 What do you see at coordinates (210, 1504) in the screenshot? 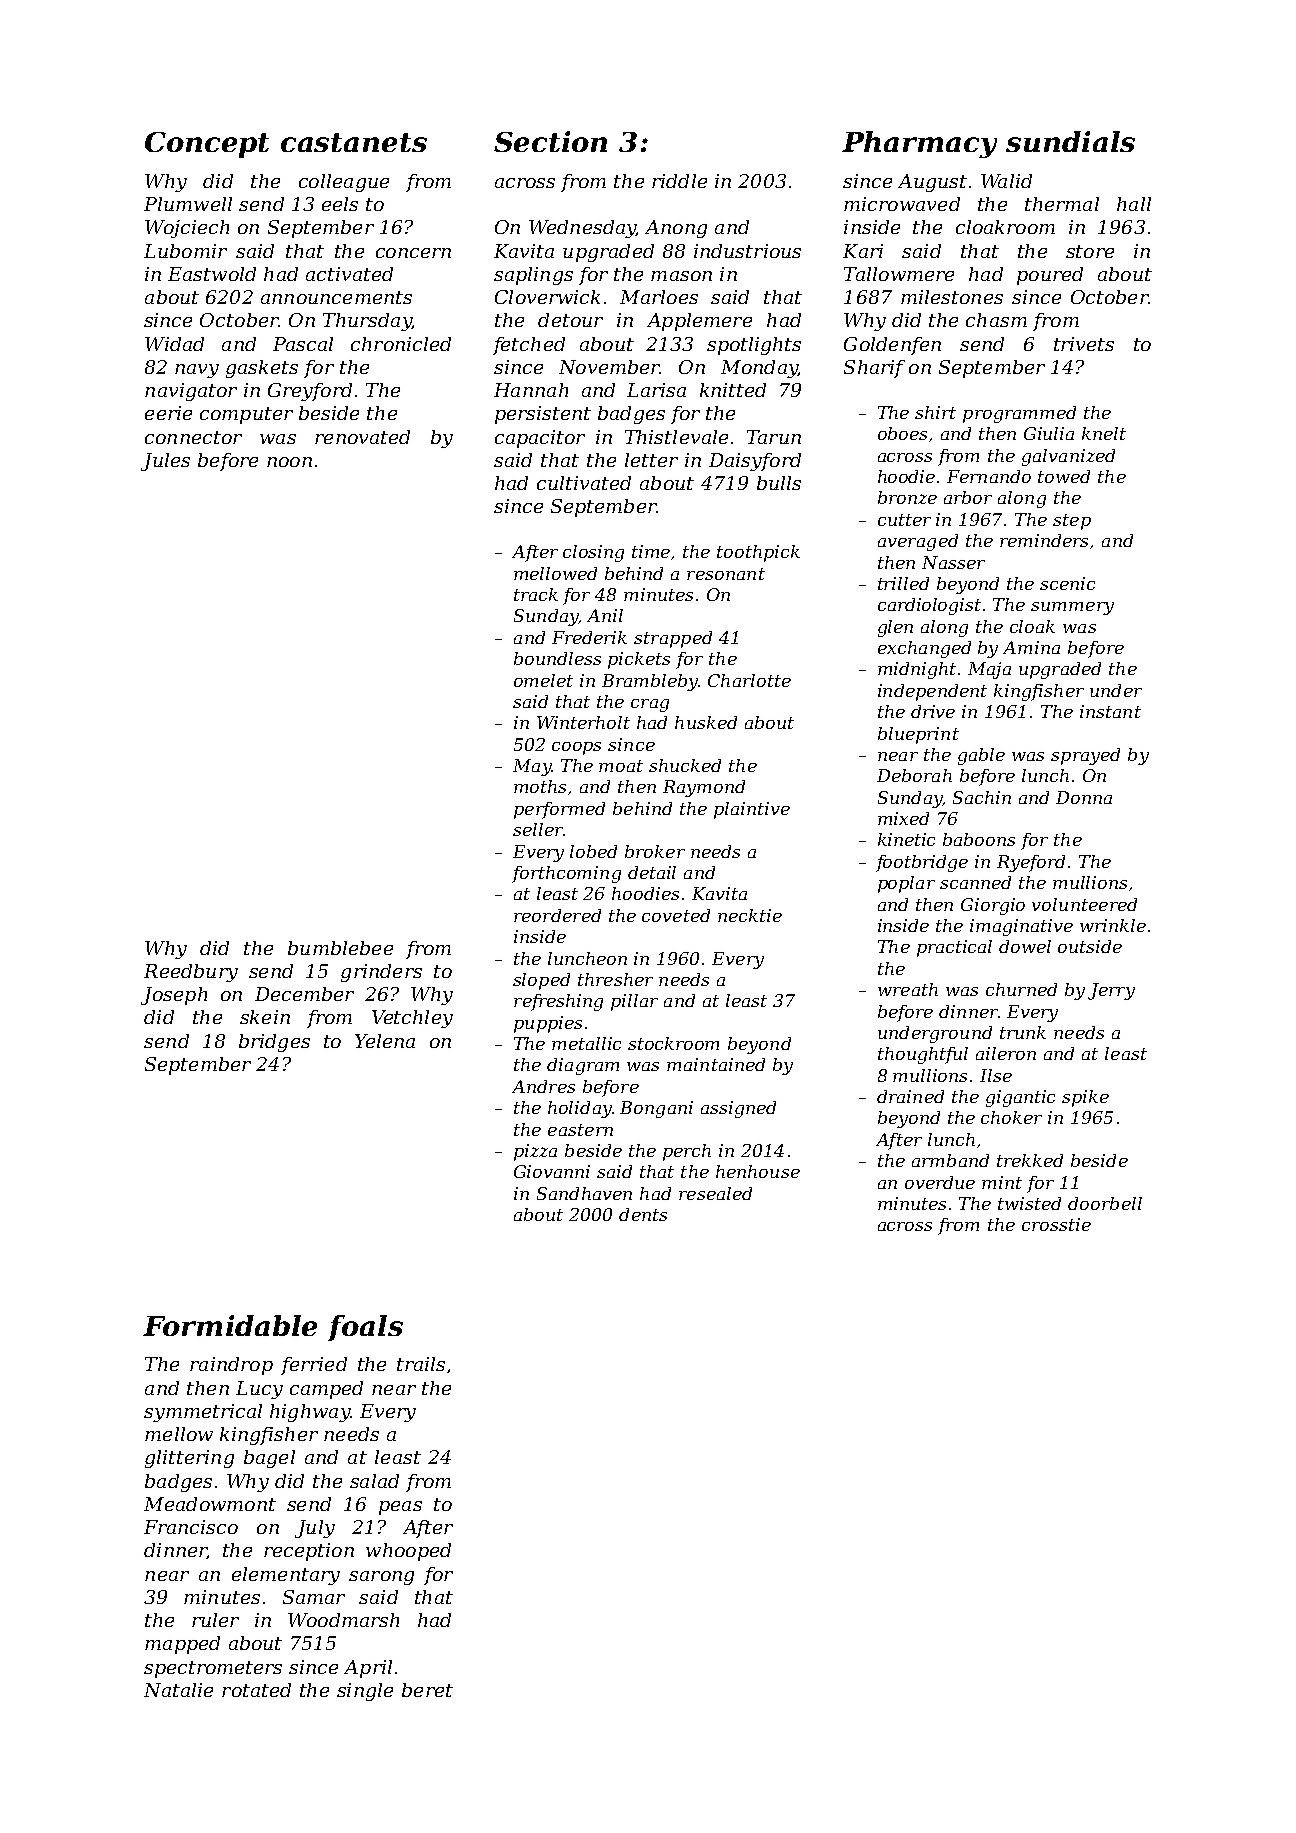
I see `Meadowmont` at bounding box center [210, 1504].
